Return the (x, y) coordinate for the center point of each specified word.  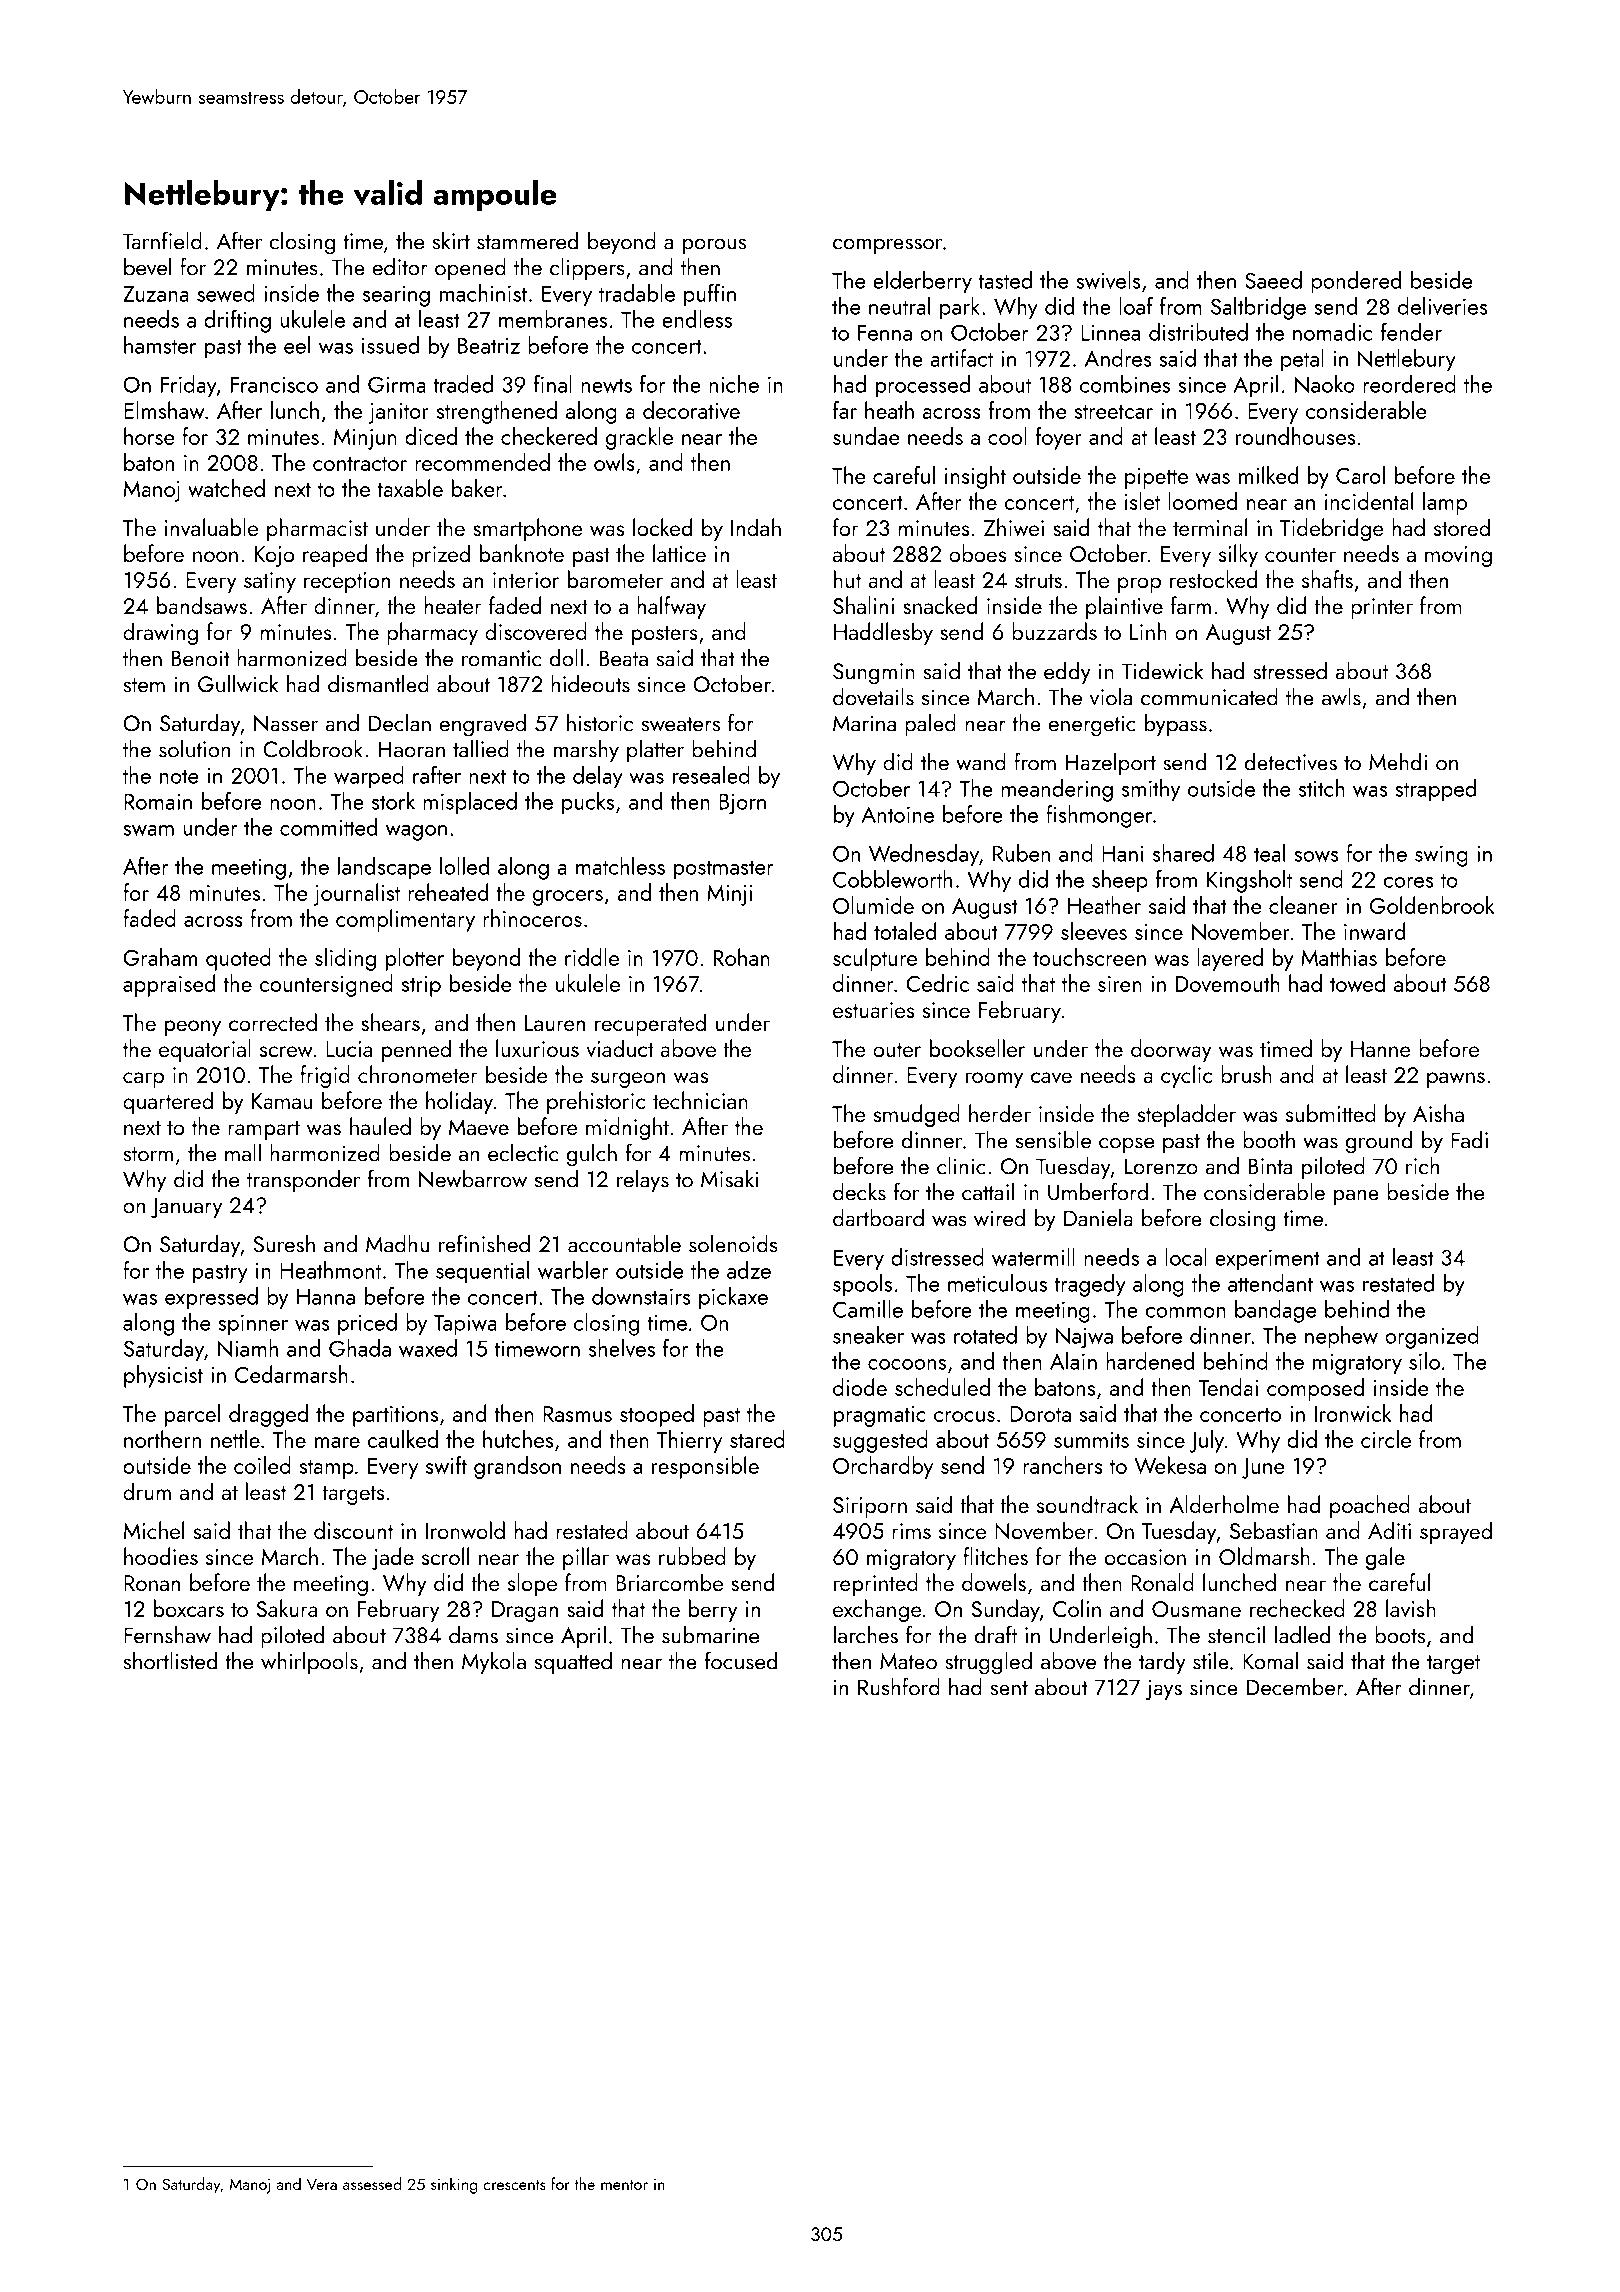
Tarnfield (162, 240)
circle (1386, 1439)
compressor (887, 246)
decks (859, 1191)
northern (162, 1439)
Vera (322, 2184)
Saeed (1273, 280)
